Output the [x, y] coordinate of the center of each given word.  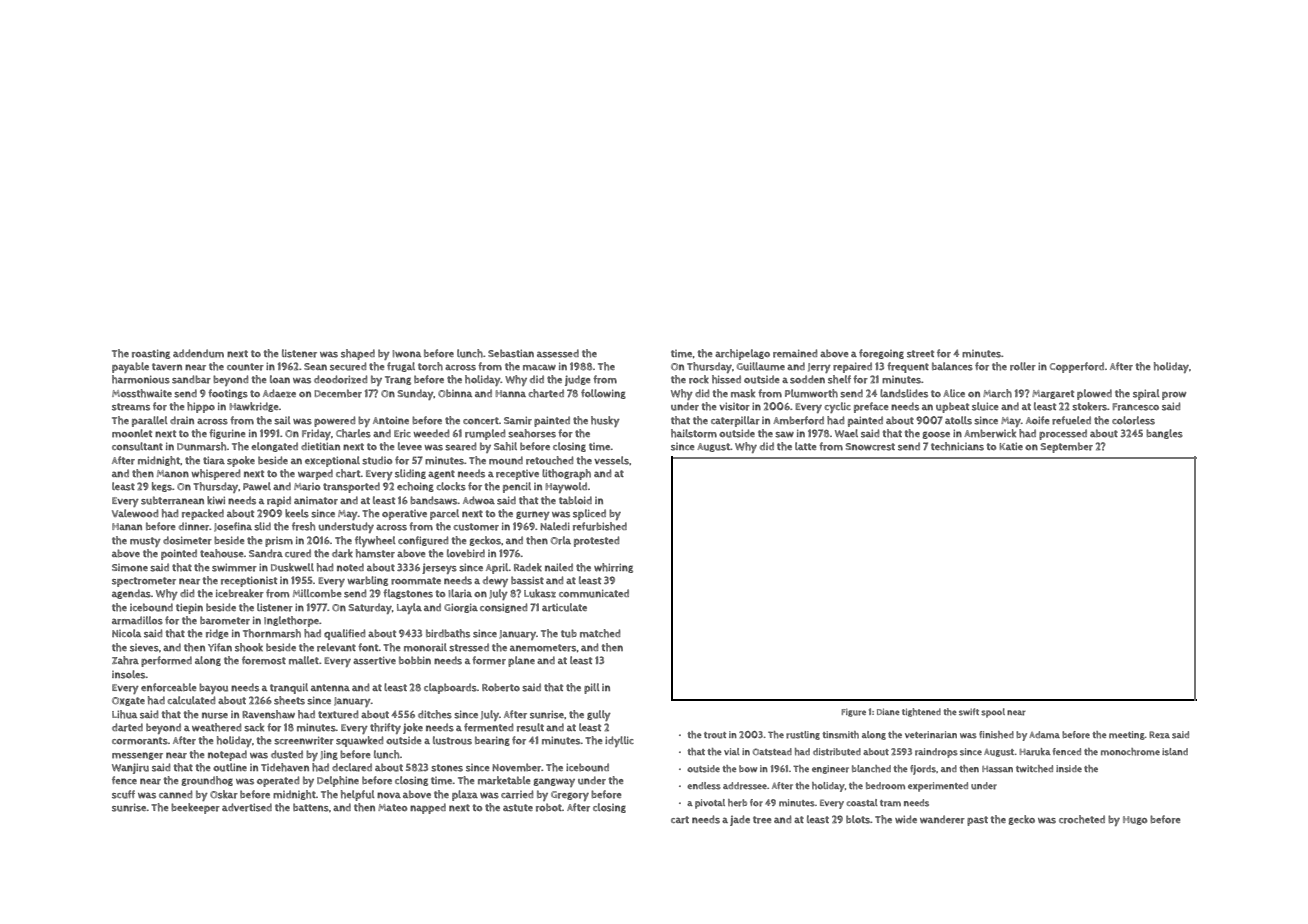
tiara [214, 460]
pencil [517, 487]
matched [600, 633]
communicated [594, 593]
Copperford [1077, 367]
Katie [1011, 446]
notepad [227, 755]
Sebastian [511, 353]
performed [166, 661]
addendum [198, 353]
